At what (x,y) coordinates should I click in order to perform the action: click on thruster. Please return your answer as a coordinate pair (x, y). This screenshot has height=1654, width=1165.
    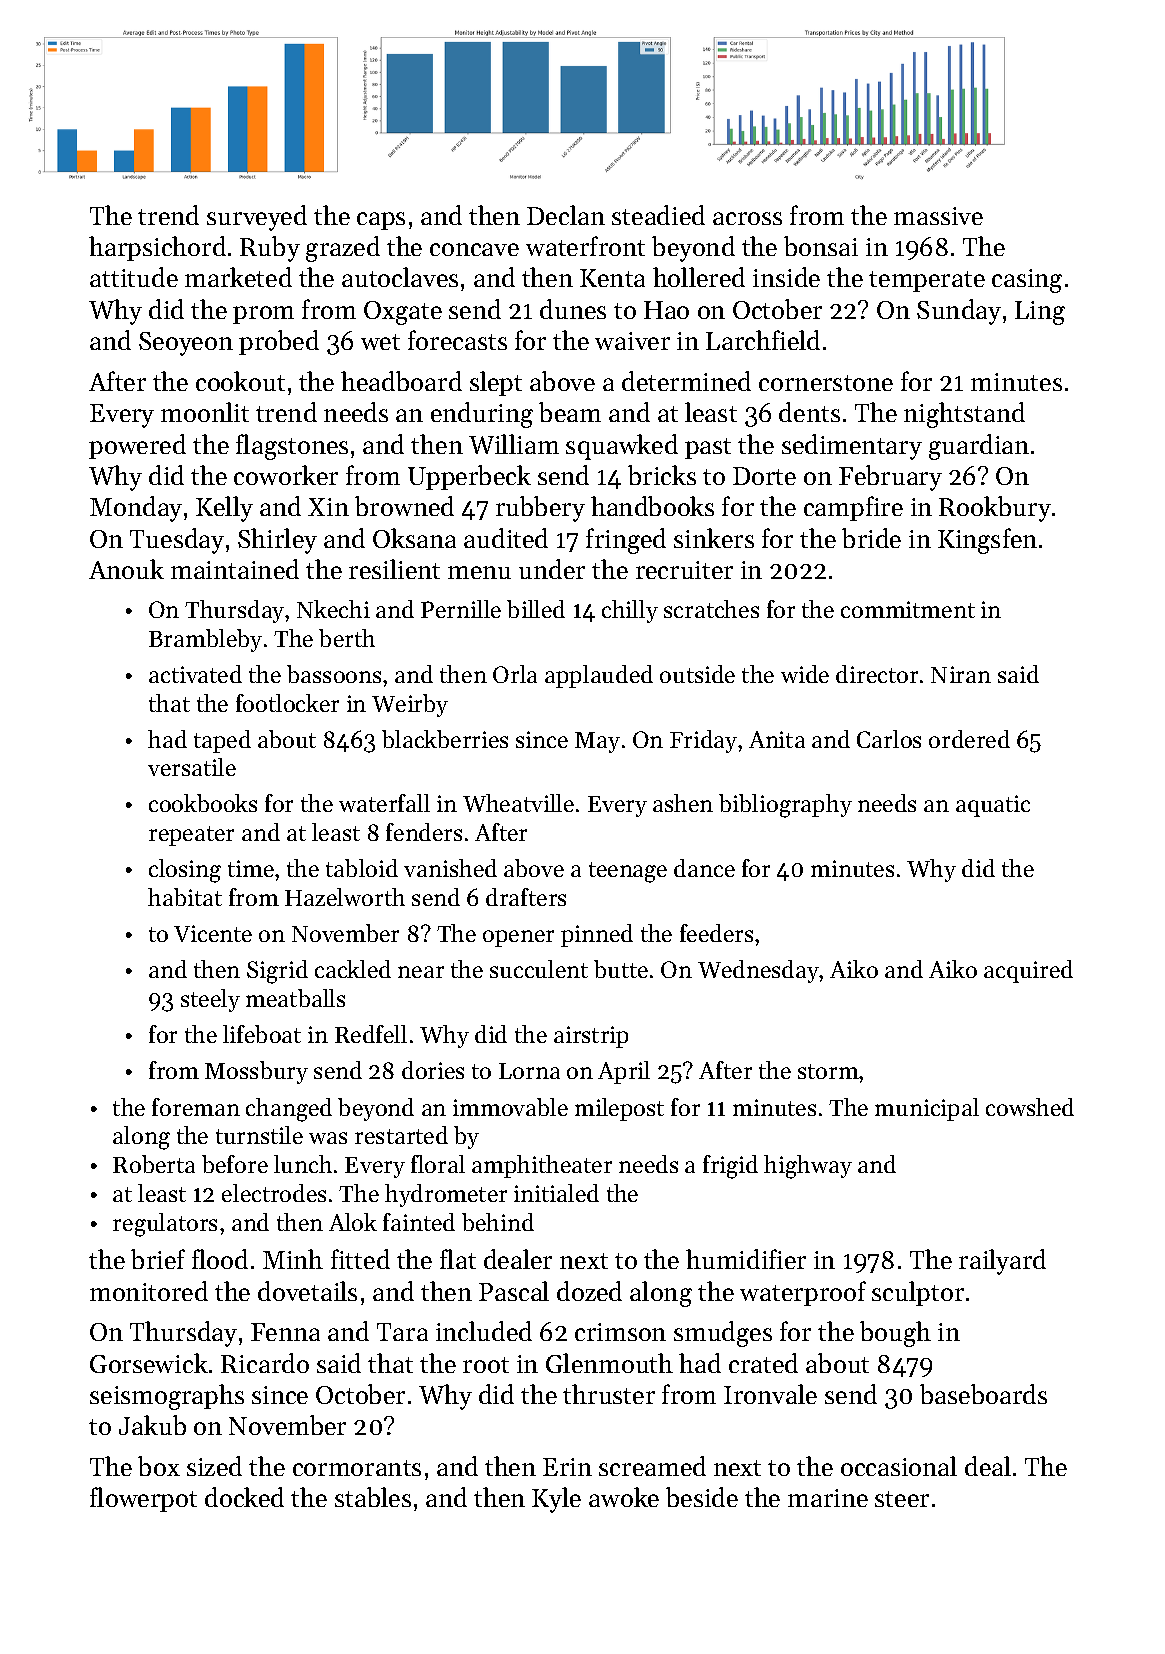
    Looking at the image, I should click on (609, 1394).
